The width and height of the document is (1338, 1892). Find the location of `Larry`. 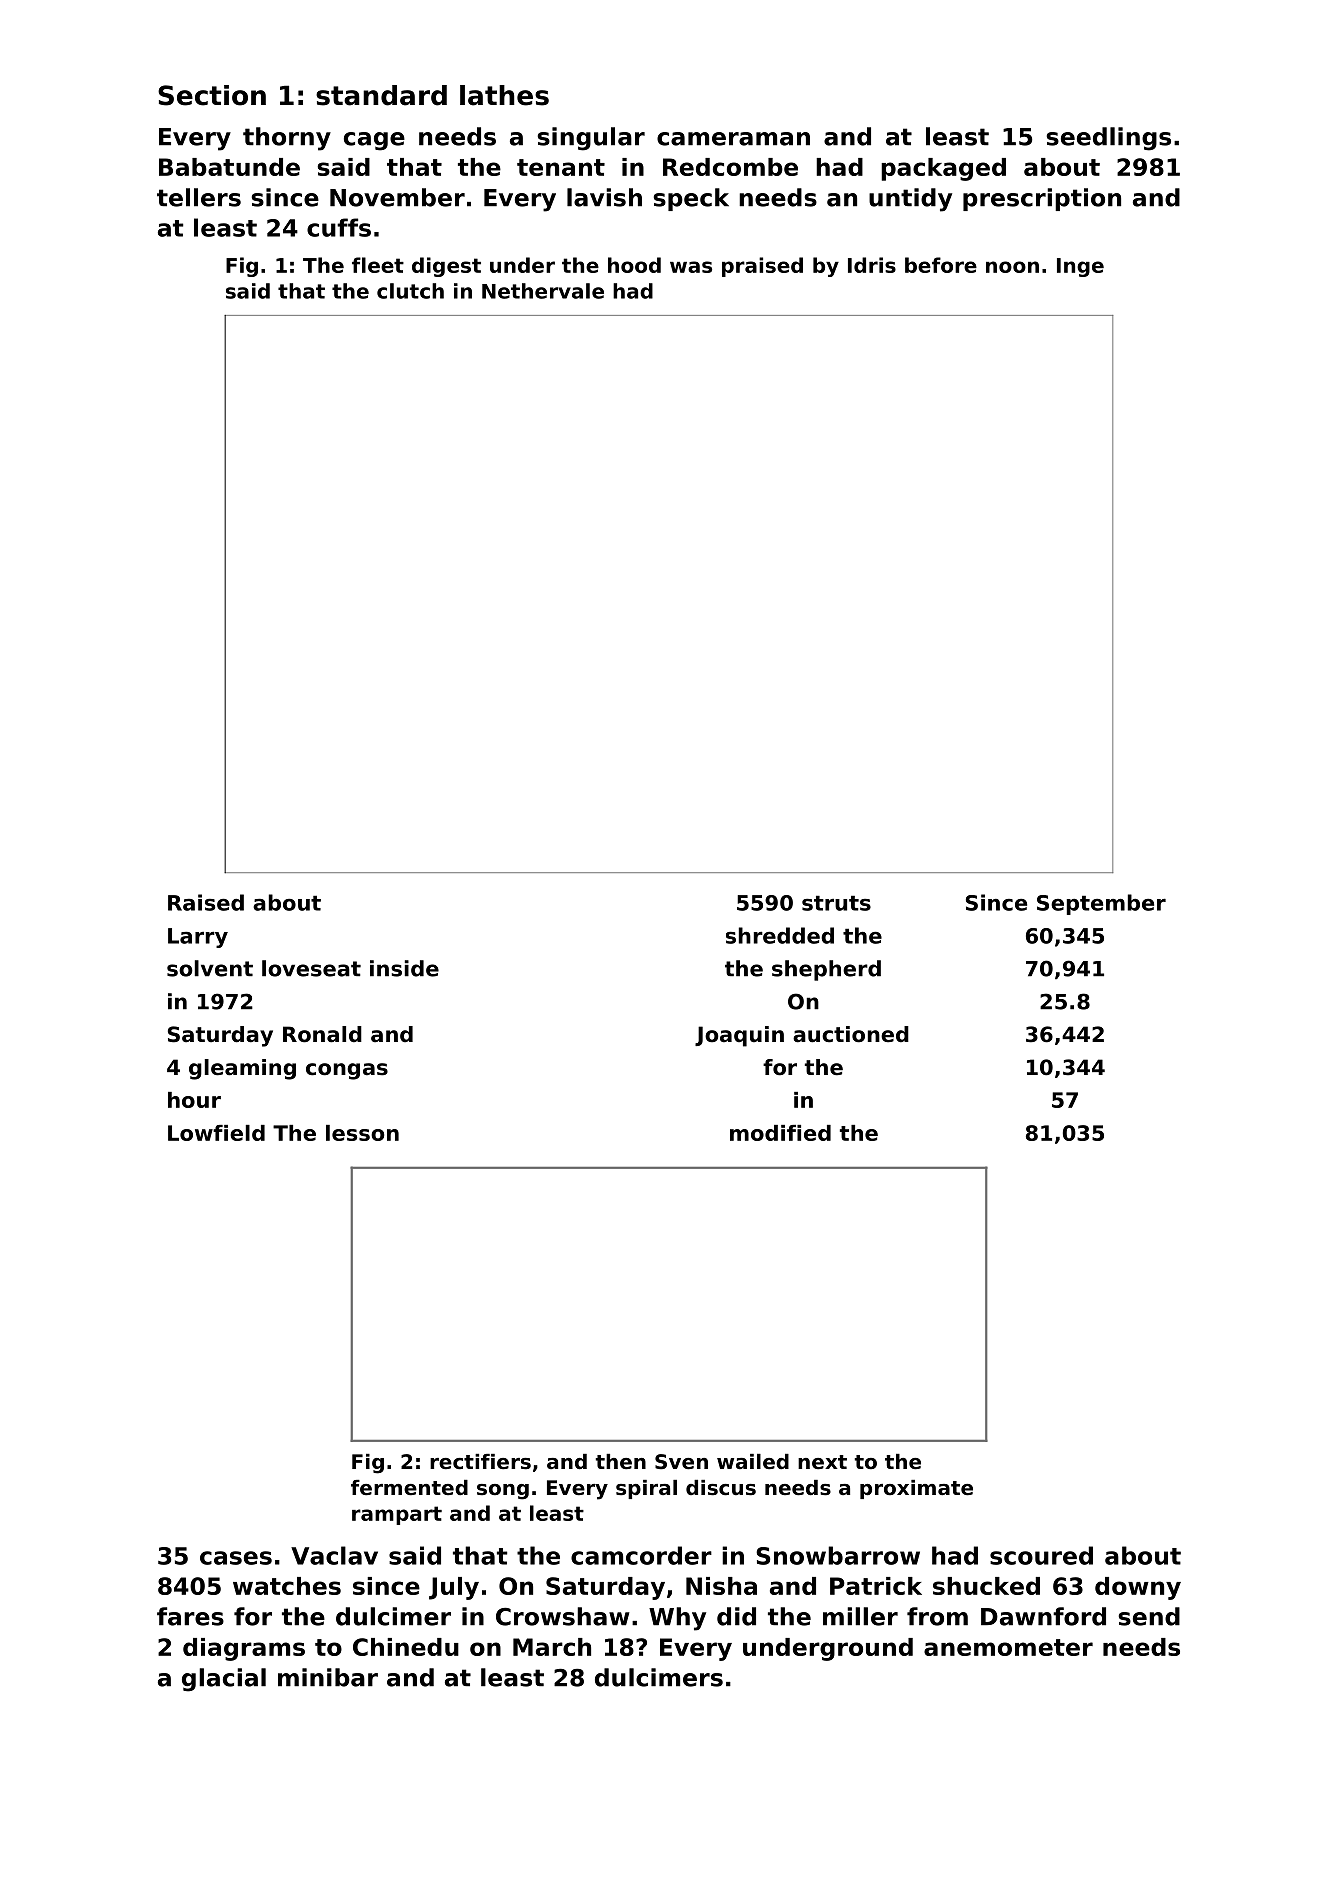

Larry is located at coordinates (198, 938).
